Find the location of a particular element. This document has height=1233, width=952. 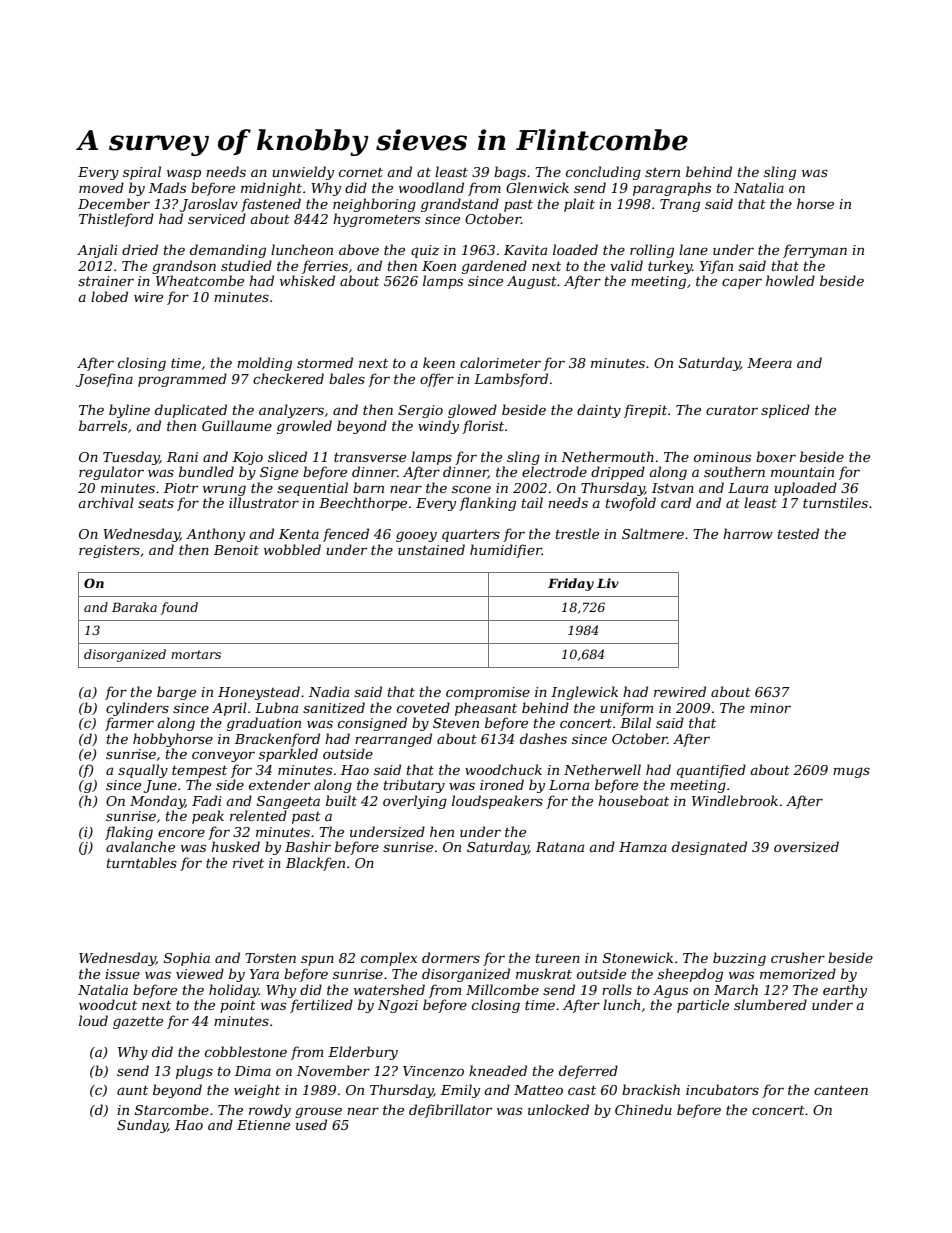

barrels is located at coordinates (103, 425).
